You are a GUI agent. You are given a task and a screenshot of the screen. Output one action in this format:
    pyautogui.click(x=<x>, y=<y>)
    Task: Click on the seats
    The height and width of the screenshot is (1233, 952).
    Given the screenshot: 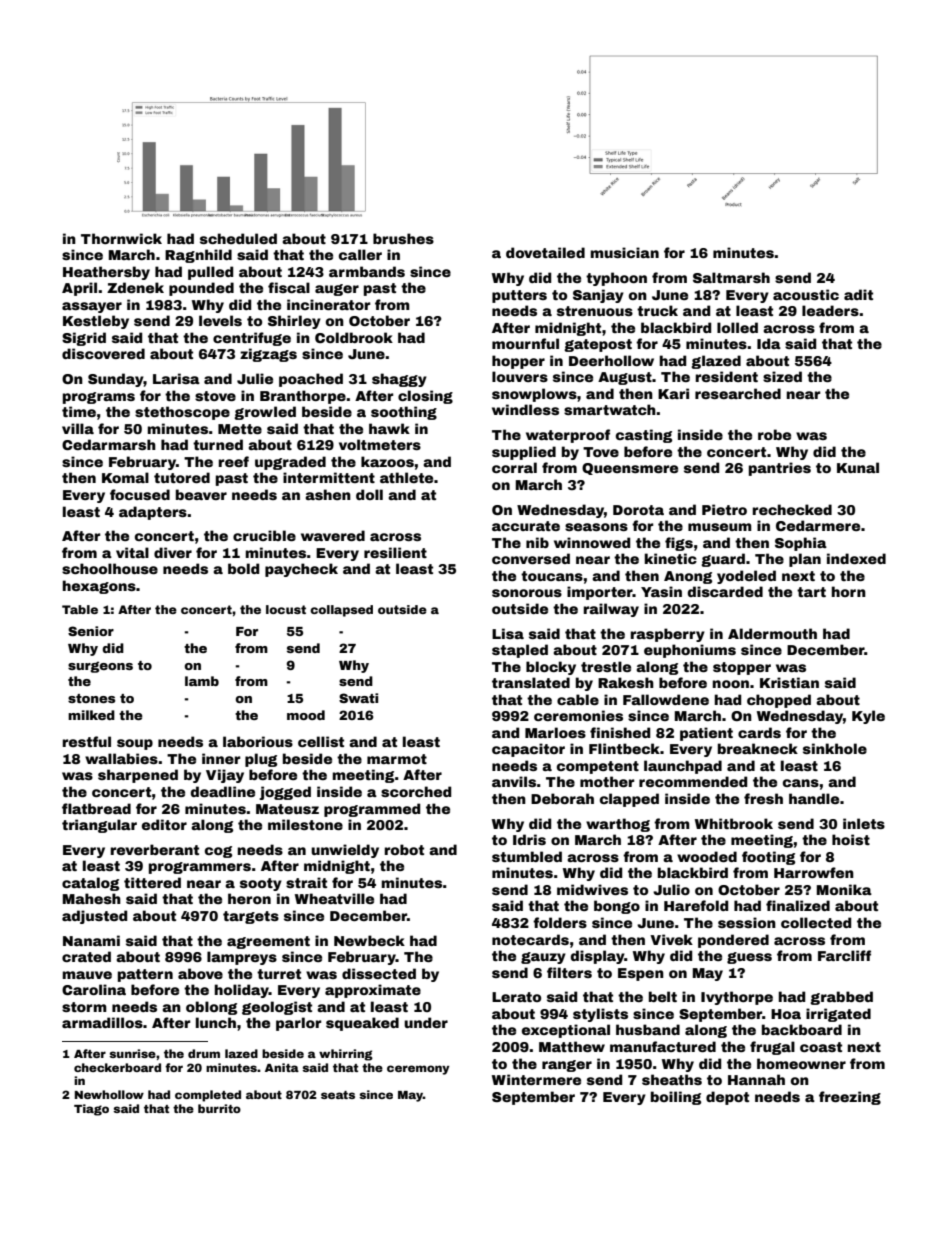 What is the action you would take?
    pyautogui.click(x=338, y=1095)
